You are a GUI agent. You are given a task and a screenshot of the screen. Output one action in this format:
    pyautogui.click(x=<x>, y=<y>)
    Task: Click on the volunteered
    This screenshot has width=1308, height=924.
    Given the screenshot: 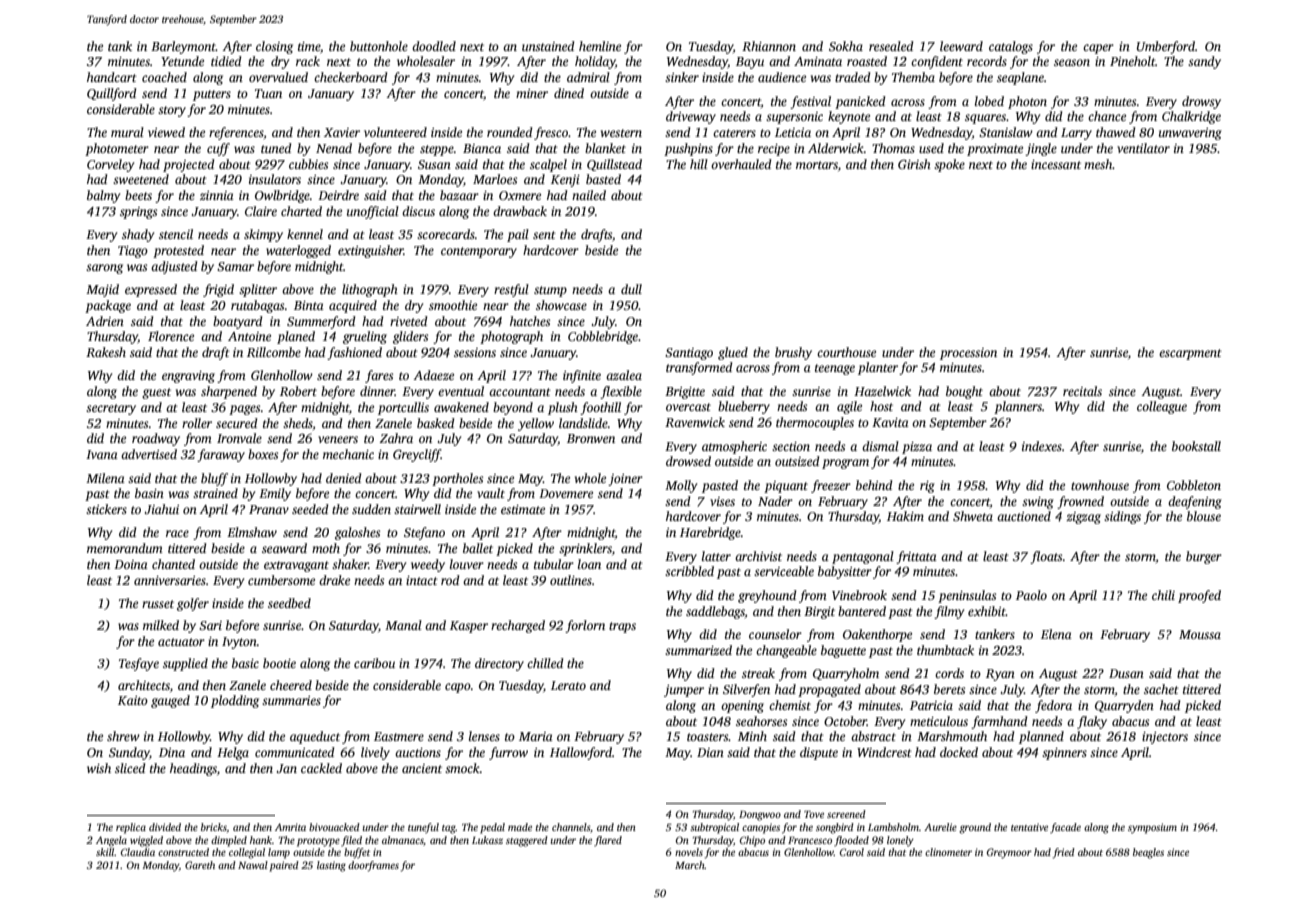 What is the action you would take?
    pyautogui.click(x=395, y=132)
